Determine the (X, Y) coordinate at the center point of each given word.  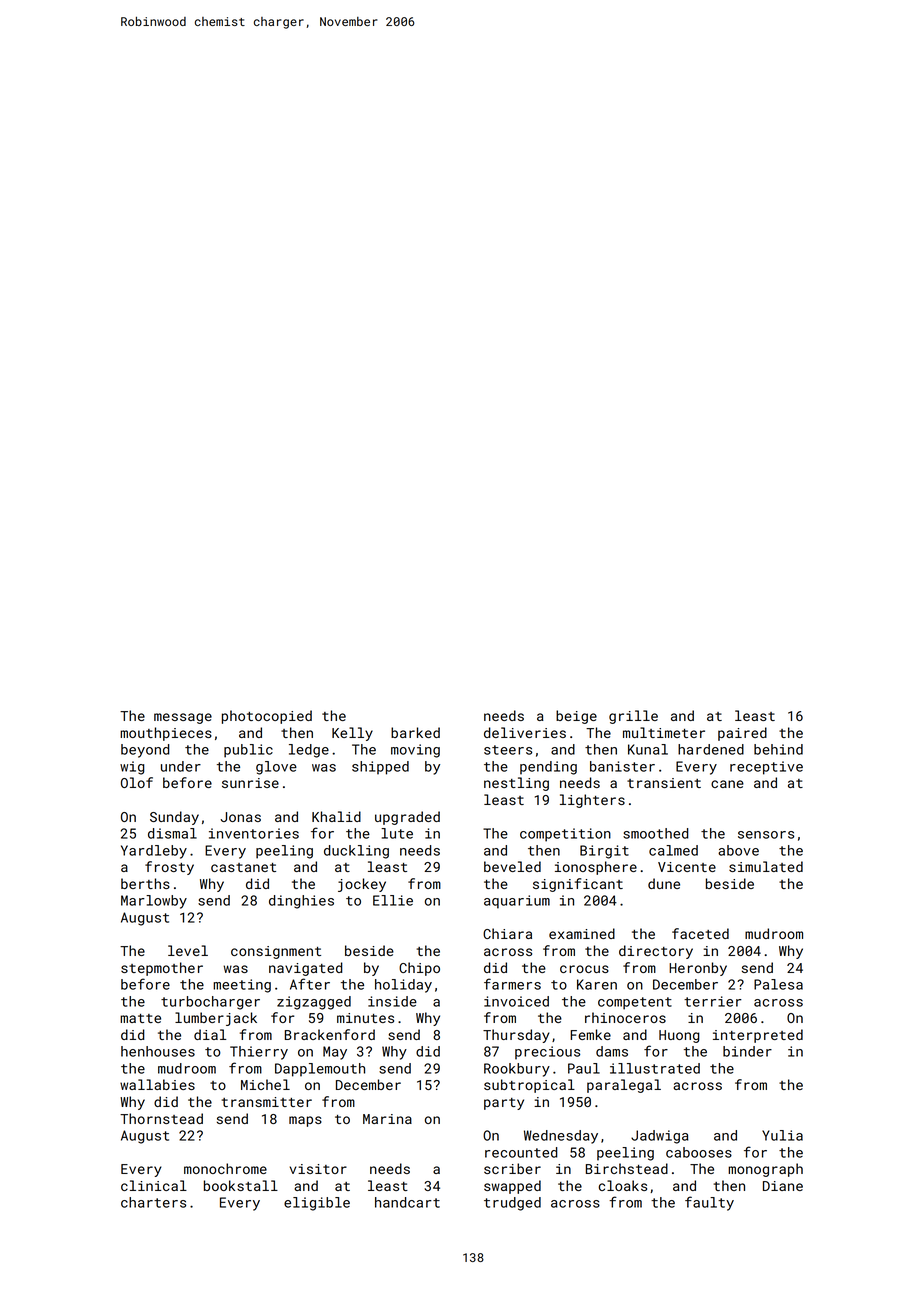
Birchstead (627, 1168)
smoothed (655, 833)
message (183, 718)
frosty (169, 868)
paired (742, 734)
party (504, 1104)
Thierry (259, 1053)
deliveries (525, 732)
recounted (521, 1152)
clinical (154, 1185)
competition (565, 835)
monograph (765, 1170)
